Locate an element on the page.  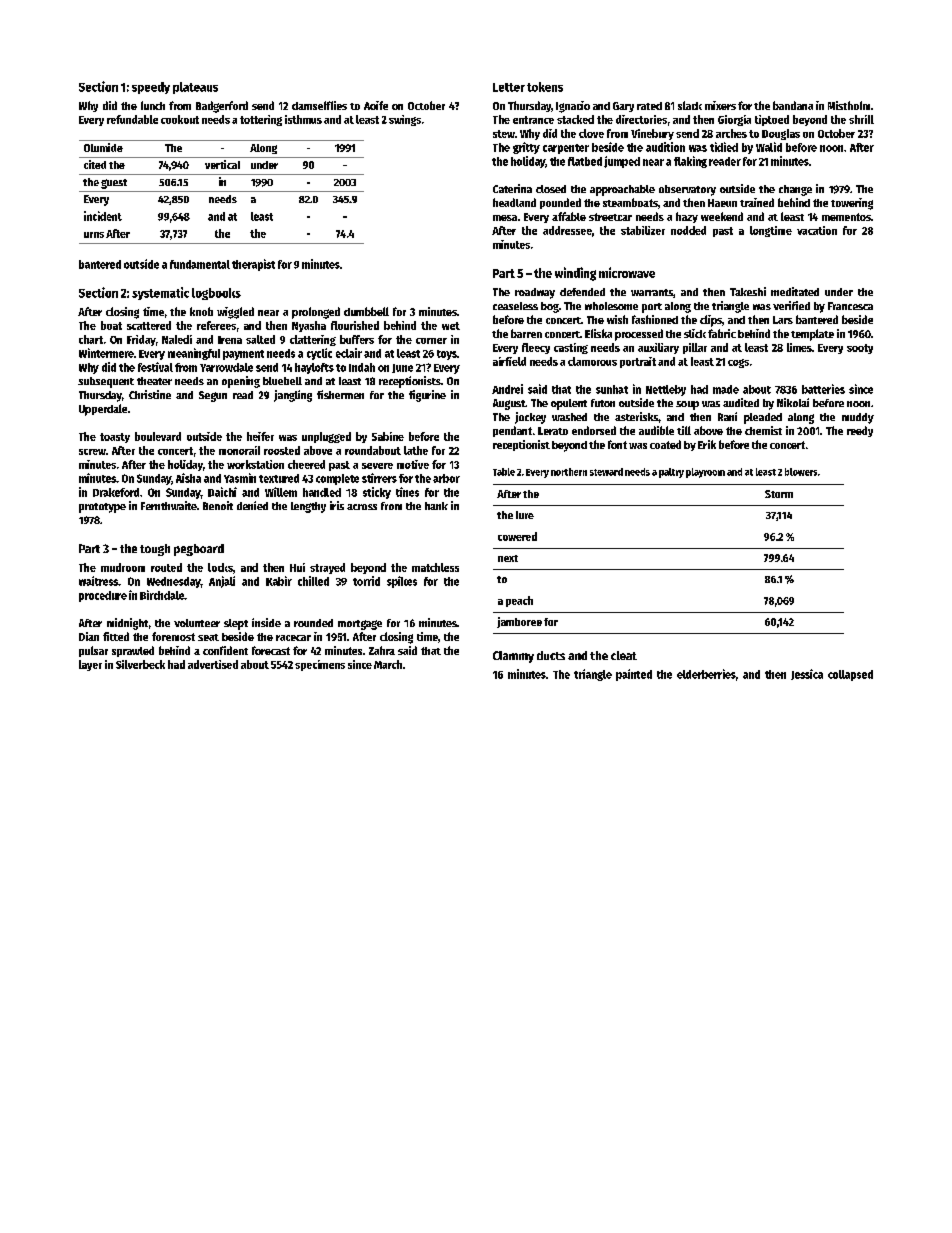
Sabine is located at coordinates (388, 436).
